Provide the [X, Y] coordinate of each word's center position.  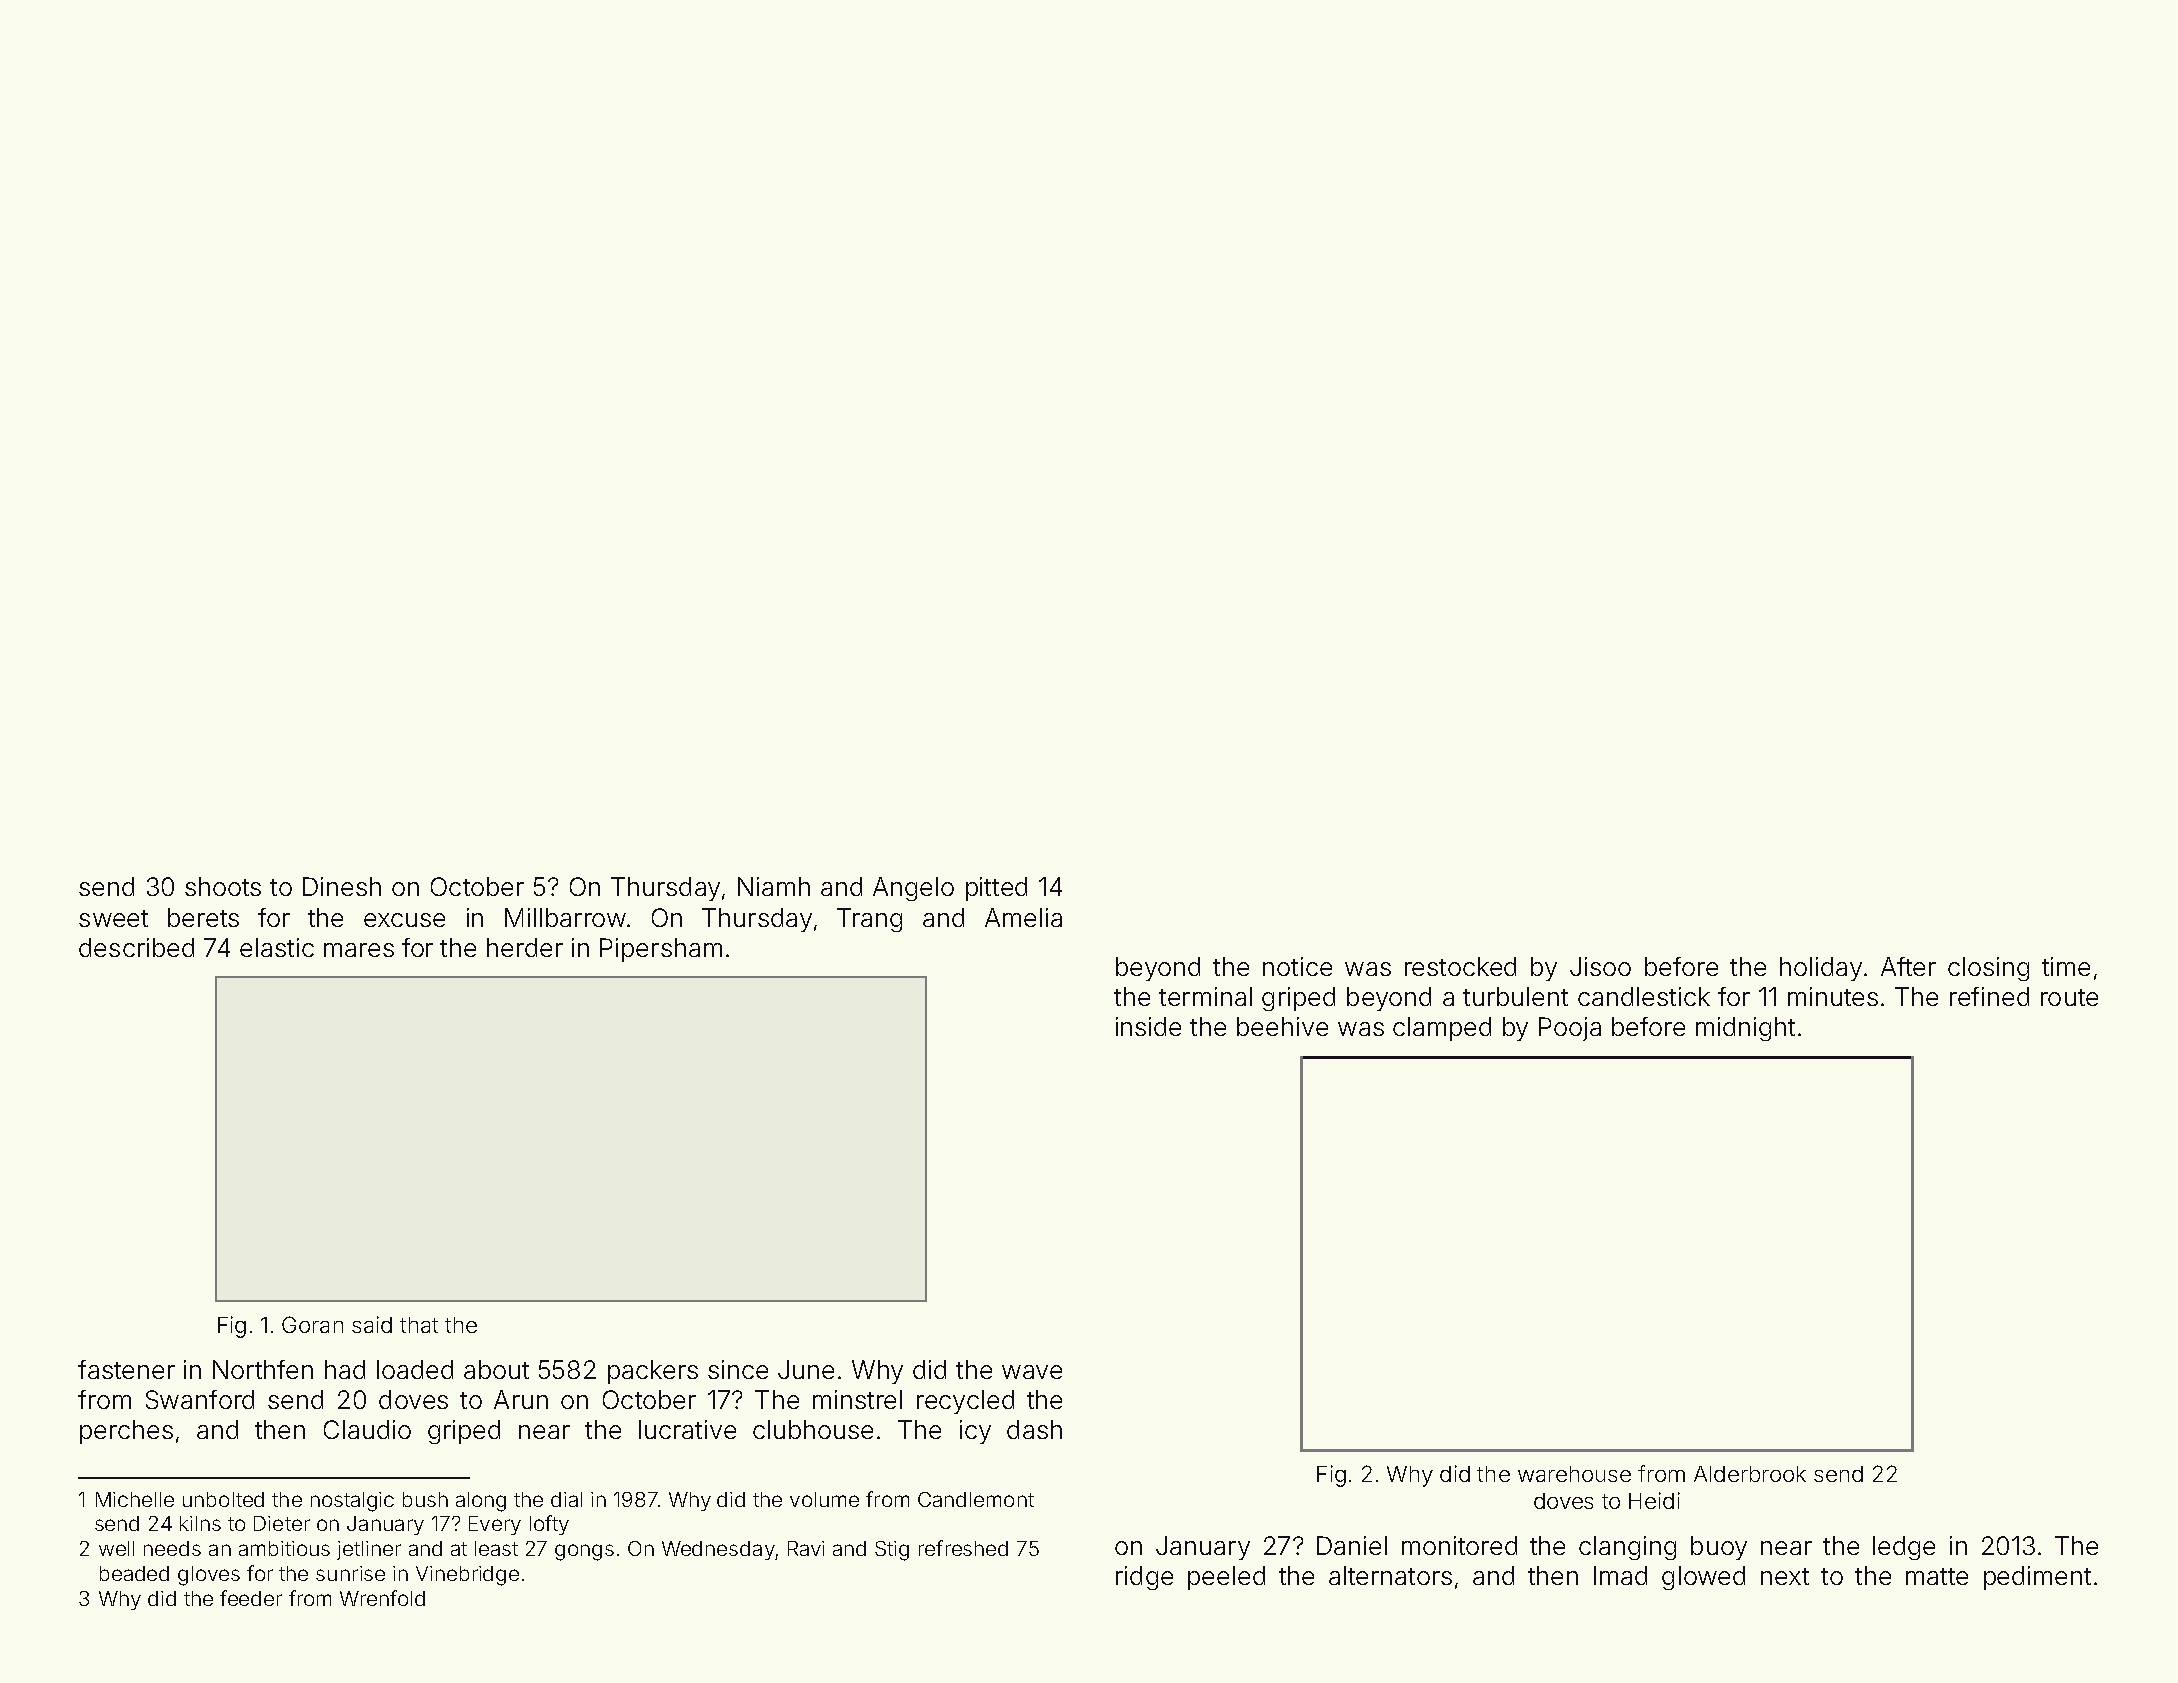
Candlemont [976, 1499]
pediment [2037, 1578]
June [806, 1369]
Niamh [774, 886]
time [2066, 966]
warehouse [1574, 1474]
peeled [1226, 1578]
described [136, 947]
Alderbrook [1750, 1474]
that [419, 1325]
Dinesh [342, 886]
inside [1148, 1026]
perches [126, 1432]
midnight [1745, 1029]
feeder [251, 1598]
